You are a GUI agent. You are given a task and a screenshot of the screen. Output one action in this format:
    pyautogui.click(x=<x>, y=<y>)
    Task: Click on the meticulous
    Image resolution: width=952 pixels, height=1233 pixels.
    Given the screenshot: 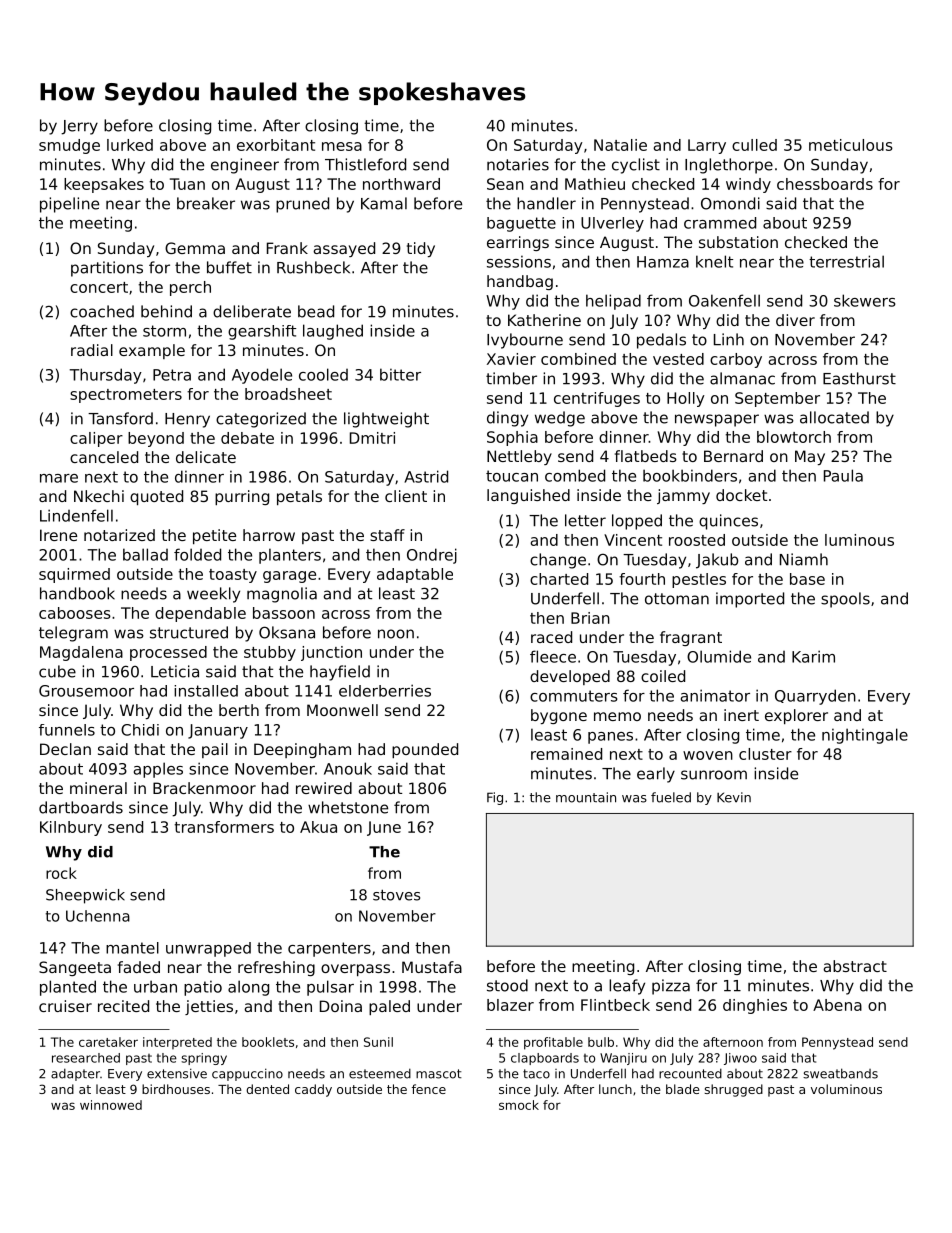 What is the action you would take?
    pyautogui.click(x=851, y=145)
